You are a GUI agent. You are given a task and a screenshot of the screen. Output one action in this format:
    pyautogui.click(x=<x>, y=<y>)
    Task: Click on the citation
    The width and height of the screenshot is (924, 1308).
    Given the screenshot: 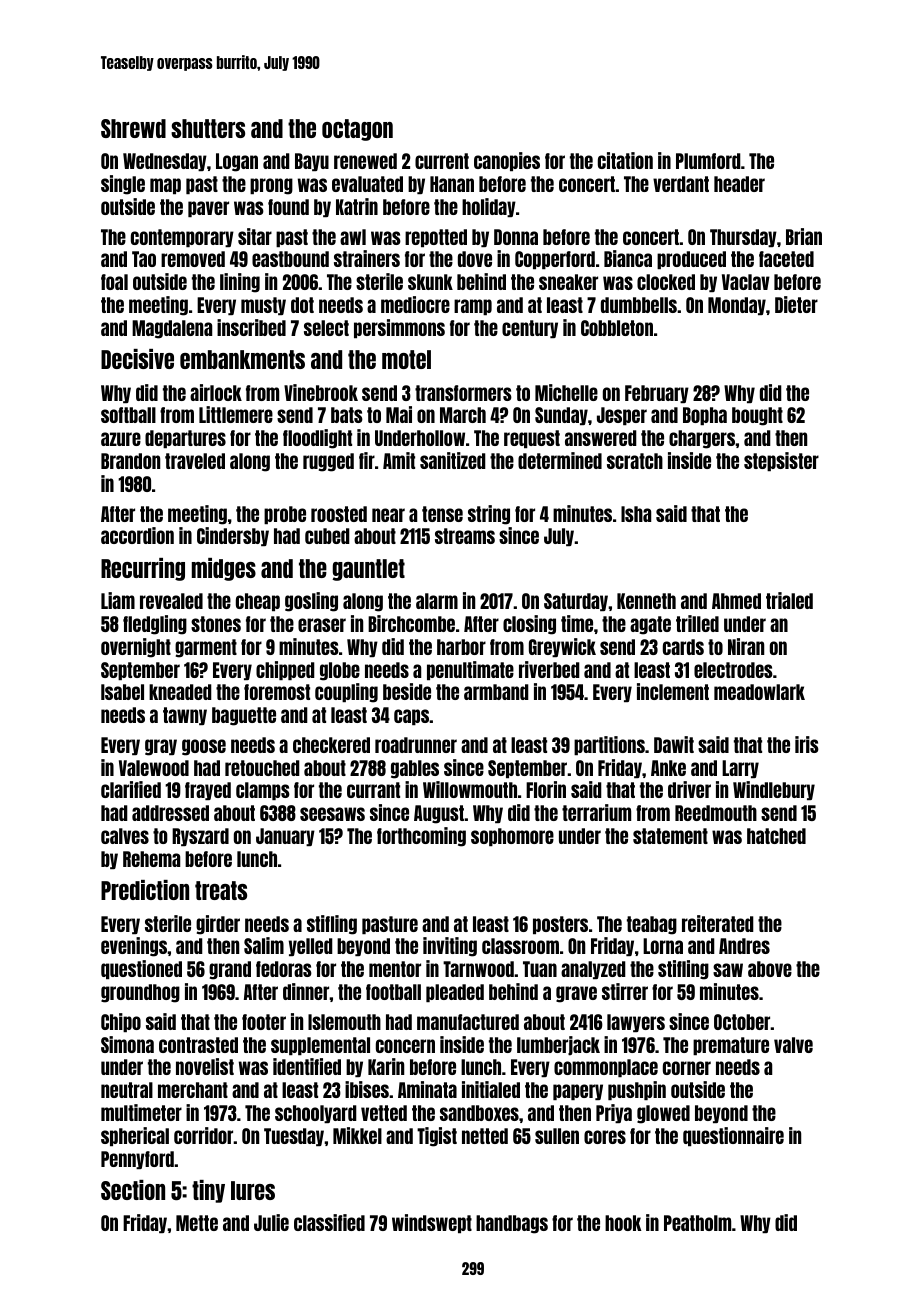 What is the action you would take?
    pyautogui.click(x=625, y=160)
